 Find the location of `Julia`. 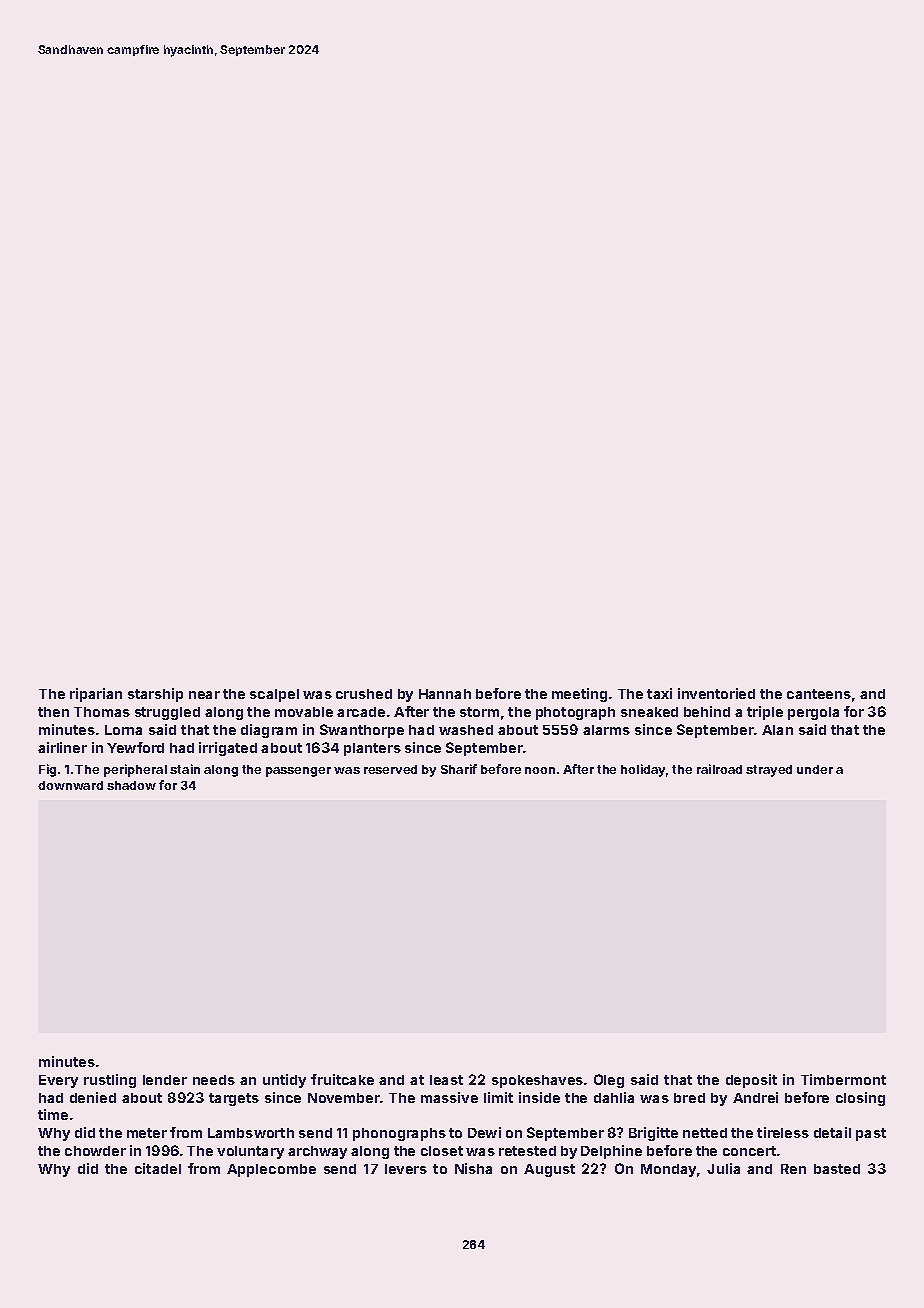

Julia is located at coordinates (723, 1168).
